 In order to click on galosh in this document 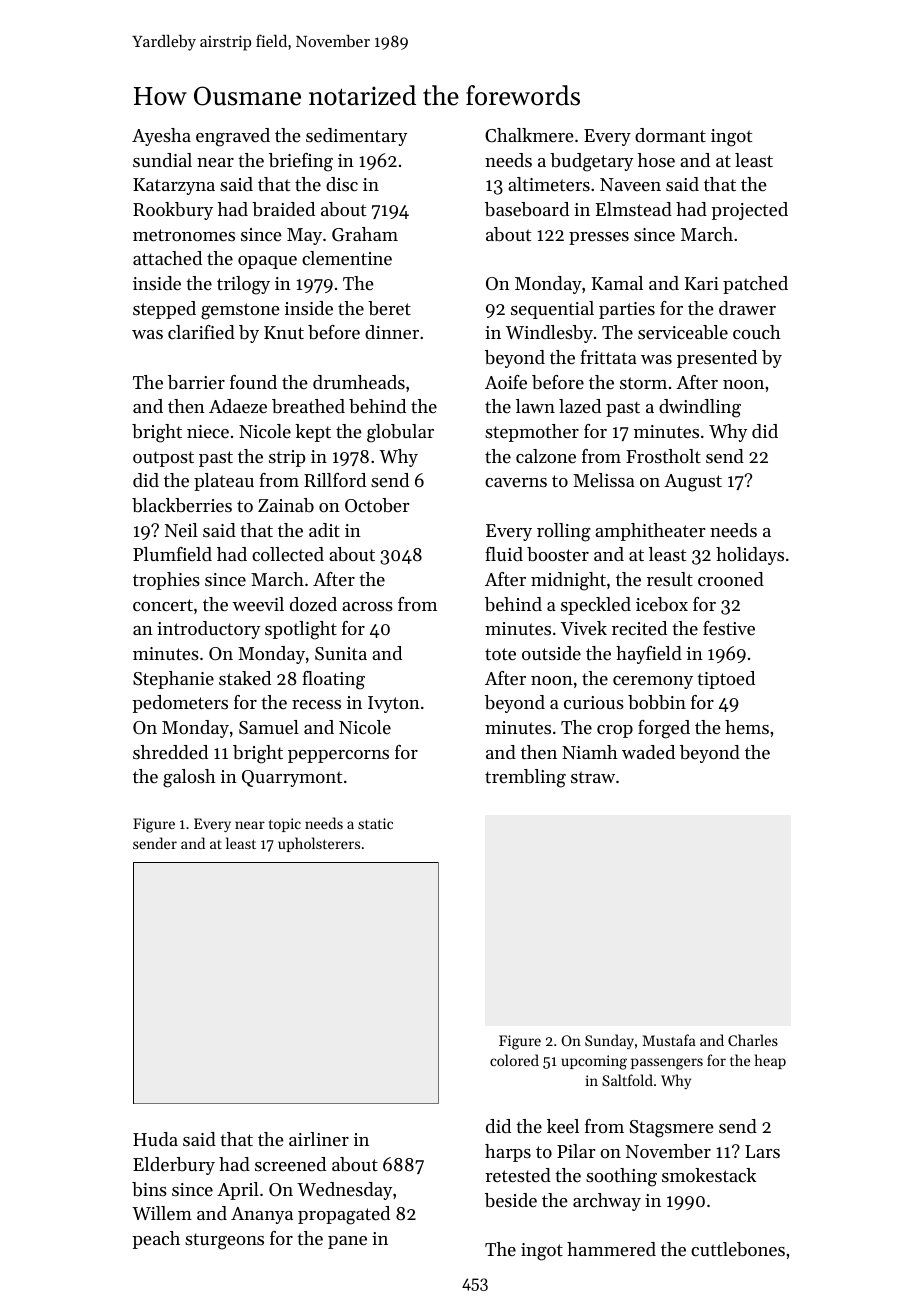, I will do `click(189, 778)`.
